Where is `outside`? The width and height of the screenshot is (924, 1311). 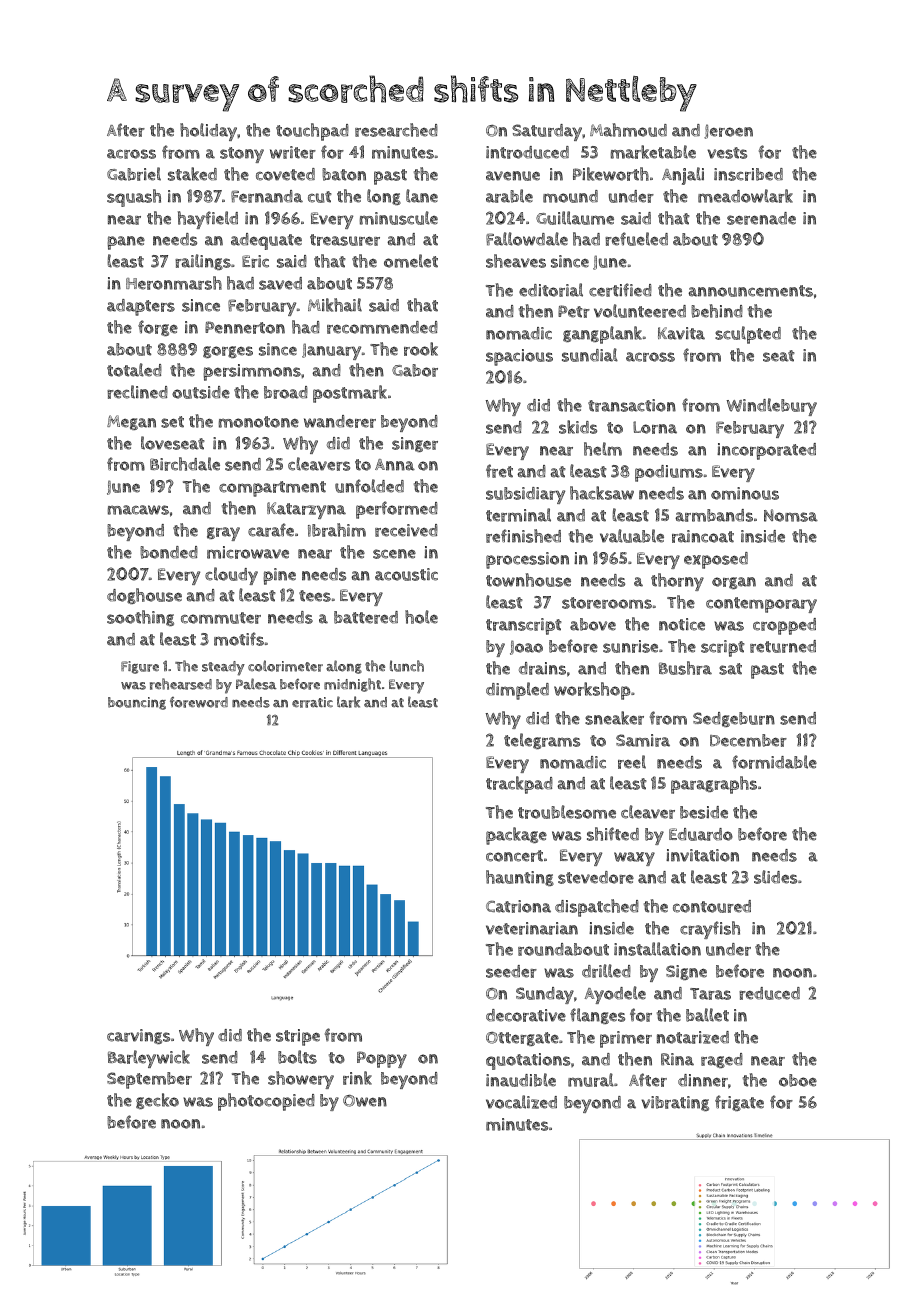 outside is located at coordinates (201, 392).
